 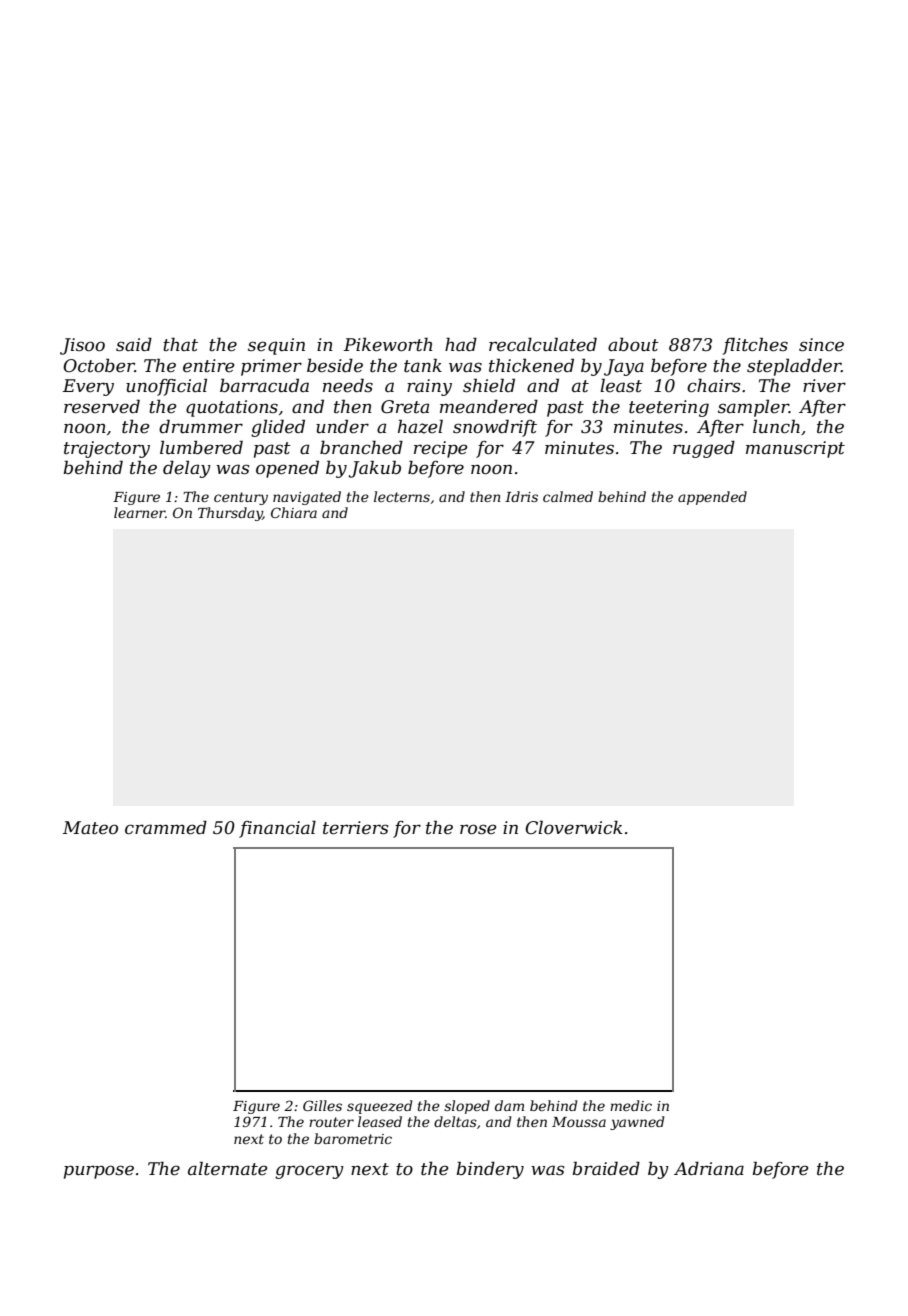 I want to click on calmed, so click(x=568, y=496).
